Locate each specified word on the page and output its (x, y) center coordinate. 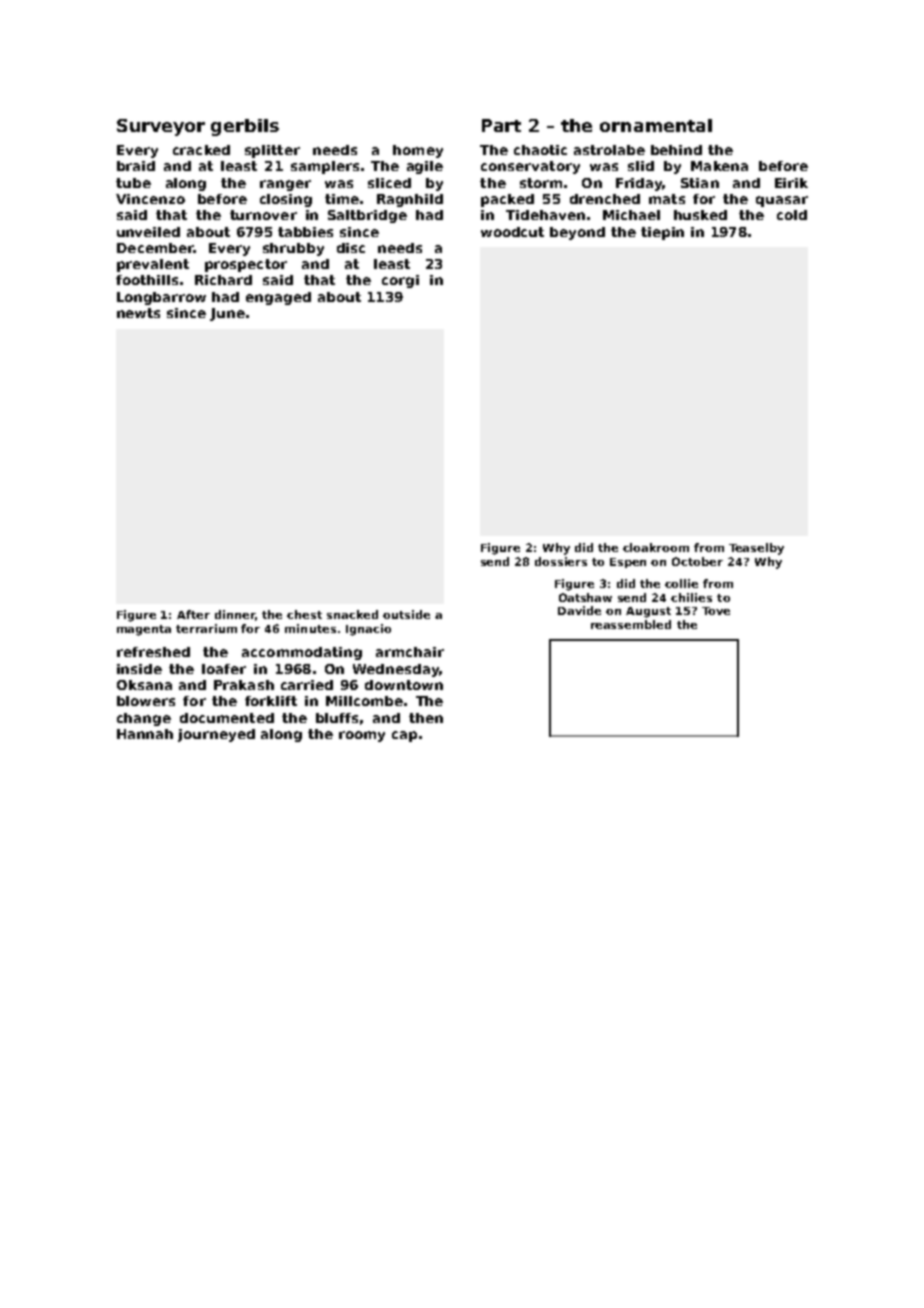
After (193, 614)
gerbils (245, 127)
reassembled (631, 624)
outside (406, 614)
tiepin (662, 233)
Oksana (144, 685)
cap (404, 736)
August (648, 612)
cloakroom (656, 547)
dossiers (561, 561)
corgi (400, 281)
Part (501, 125)
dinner (235, 615)
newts (138, 313)
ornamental (656, 125)
